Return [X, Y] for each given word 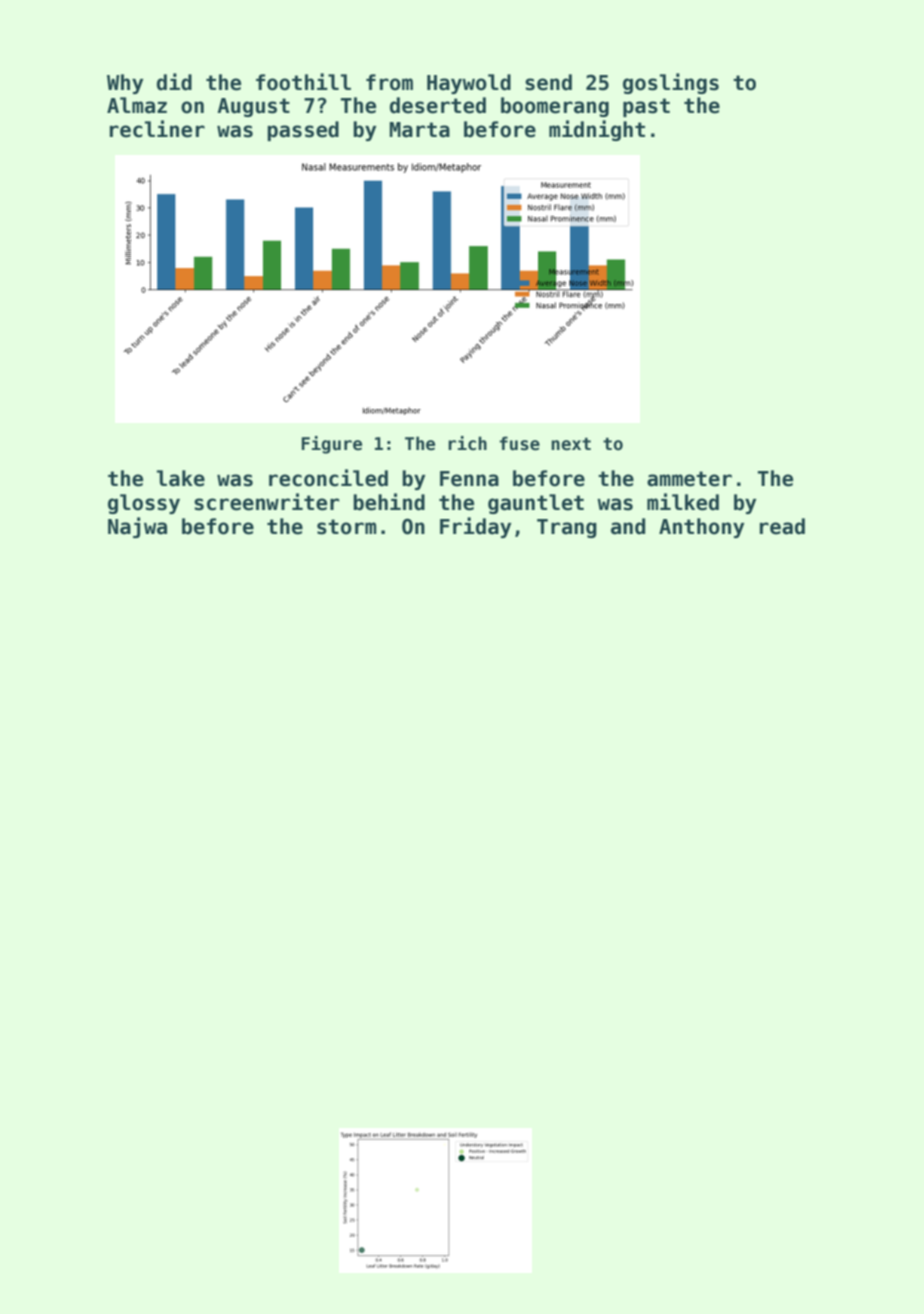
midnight [597, 130]
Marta [420, 130]
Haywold [469, 84]
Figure [332, 445]
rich [467, 443]
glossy [144, 504]
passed [303, 131]
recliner [157, 129]
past [646, 107]
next [571, 444]
